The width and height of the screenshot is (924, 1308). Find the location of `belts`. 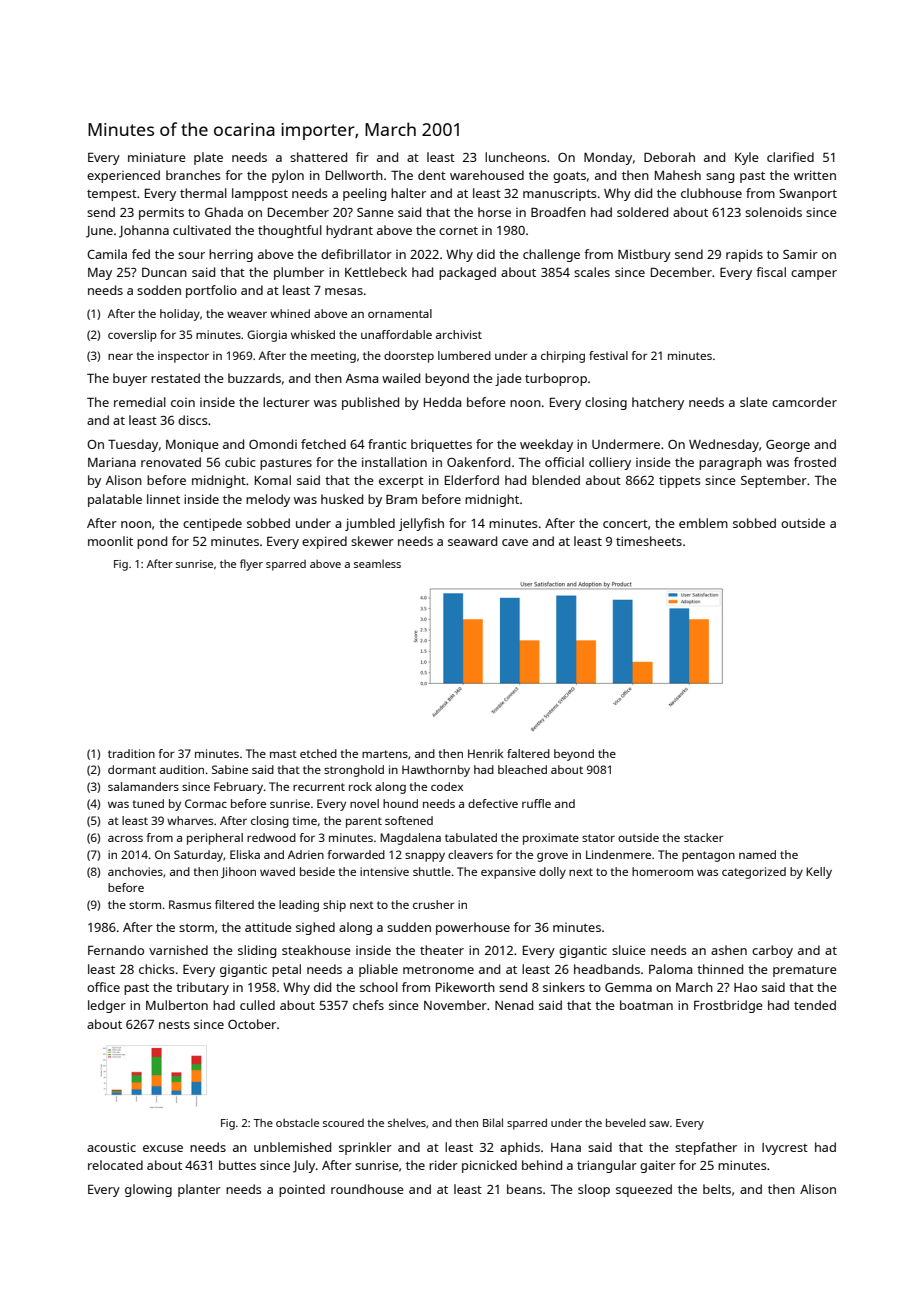

belts is located at coordinates (717, 1189).
